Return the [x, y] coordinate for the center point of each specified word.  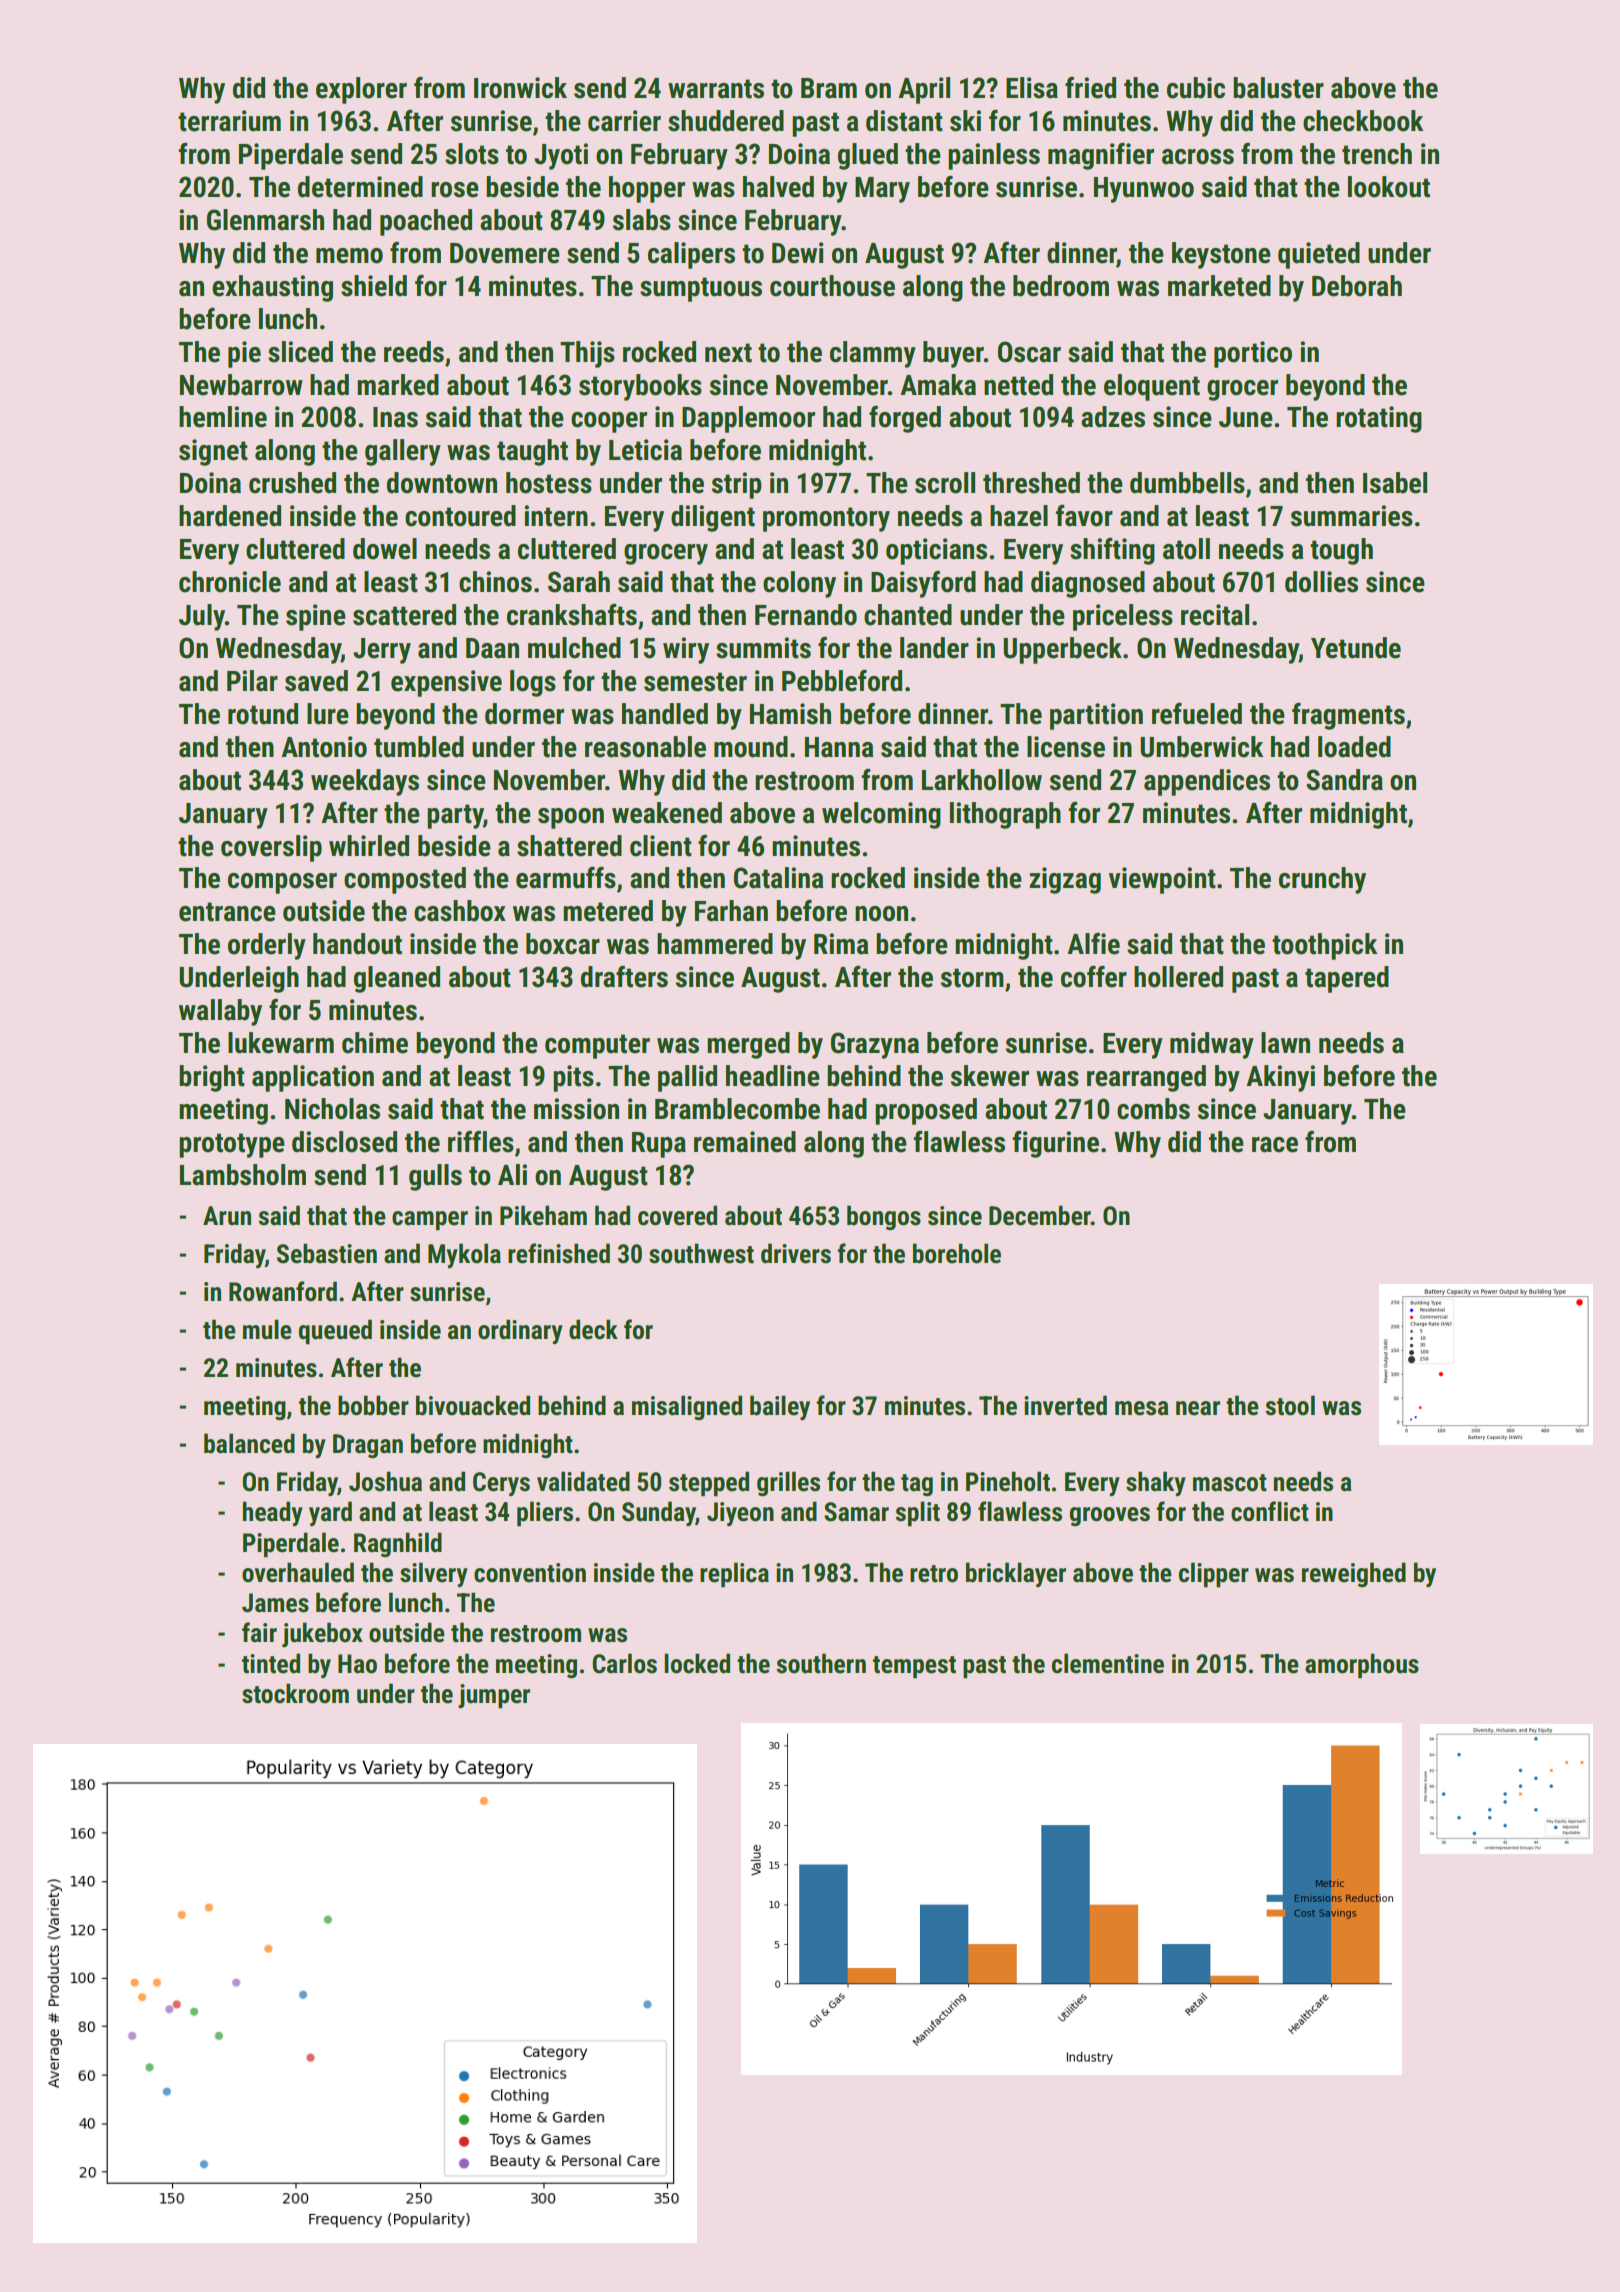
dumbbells [1187, 483]
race [1275, 1145]
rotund [263, 714]
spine [316, 617]
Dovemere [505, 253]
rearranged [1146, 1078]
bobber [373, 1405]
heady [273, 1513]
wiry [686, 650]
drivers [796, 1253]
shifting [1112, 551]
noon [881, 914]
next [728, 353]
